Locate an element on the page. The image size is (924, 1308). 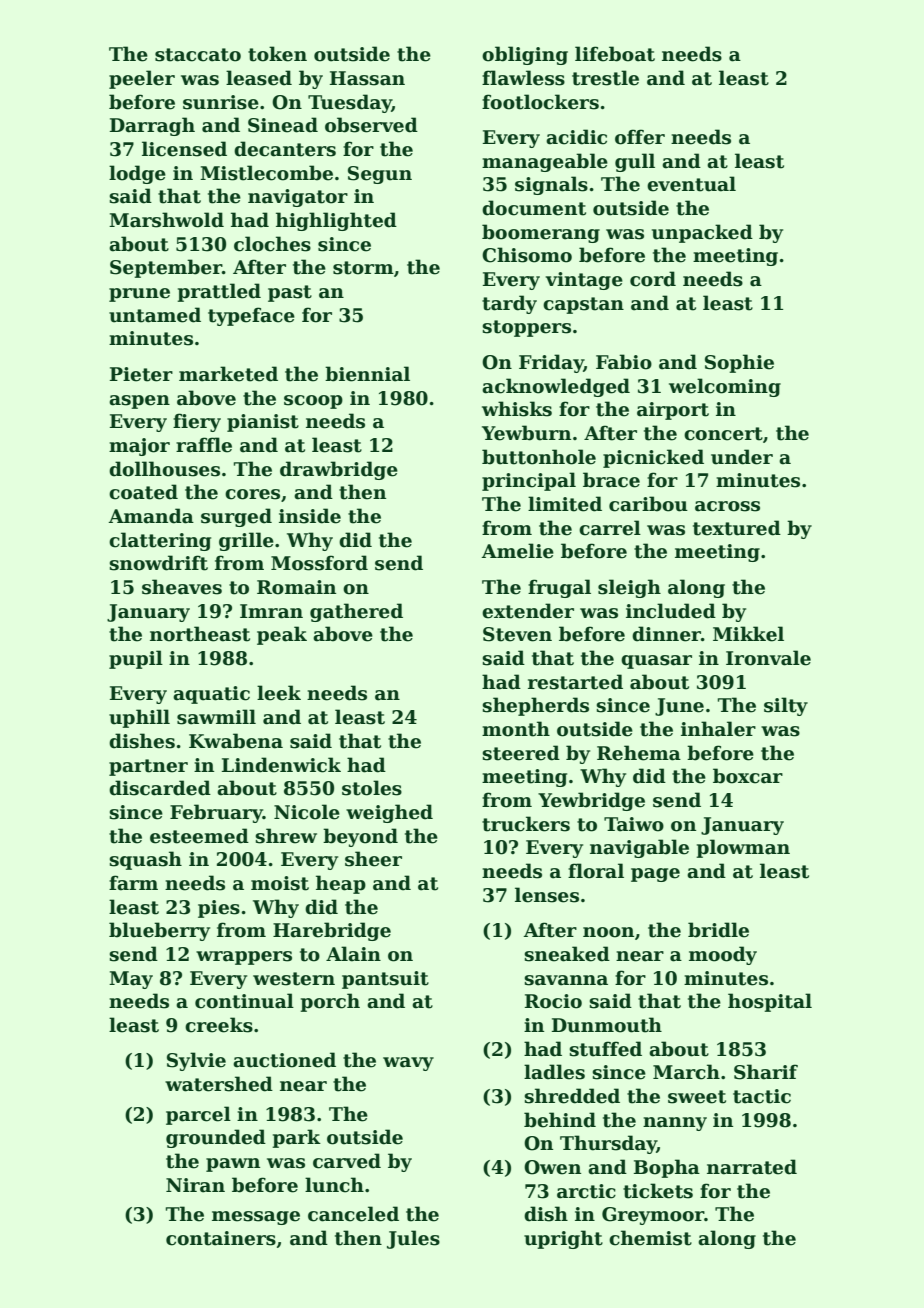
containers is located at coordinates (221, 1238).
